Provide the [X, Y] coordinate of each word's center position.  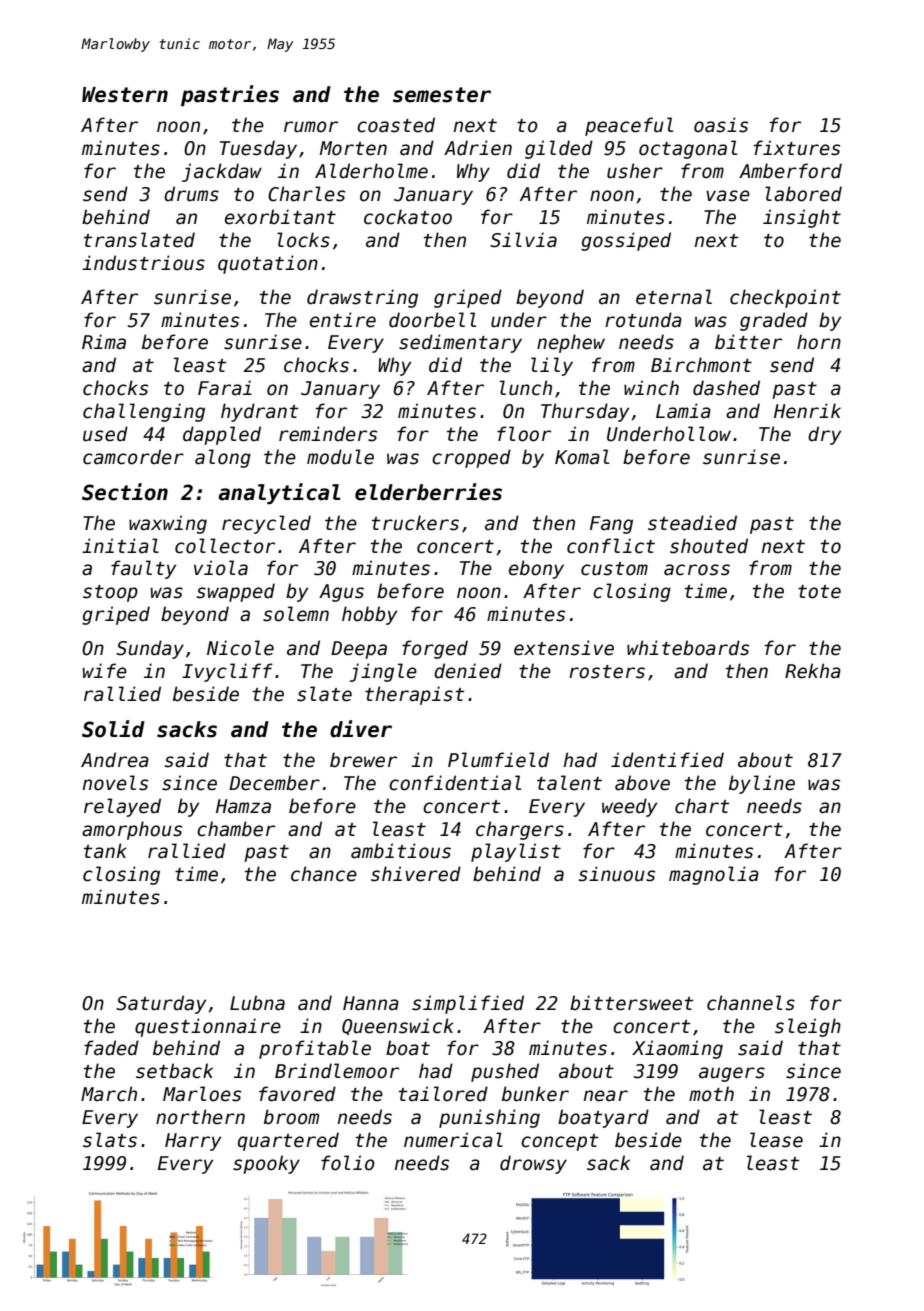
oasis [721, 125]
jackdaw [222, 172]
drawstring [362, 298]
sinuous [617, 874]
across [697, 570]
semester [442, 95]
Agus [341, 593]
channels [751, 1003]
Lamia [683, 411]
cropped [471, 458]
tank [105, 851]
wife [105, 671]
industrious [143, 263]
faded [111, 1048]
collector [225, 546]
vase [728, 196]
